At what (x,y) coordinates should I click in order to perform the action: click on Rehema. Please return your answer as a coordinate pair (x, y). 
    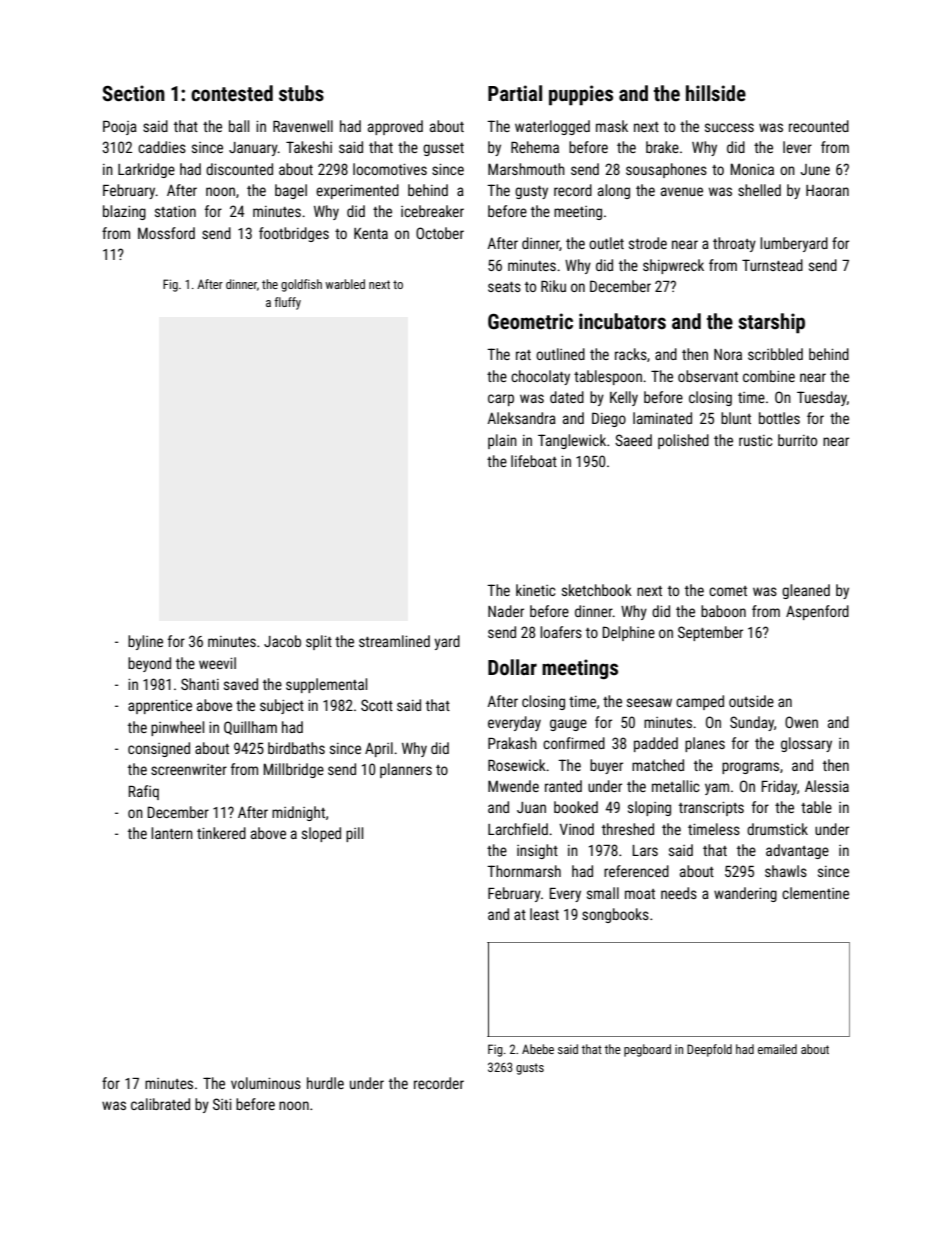
    Looking at the image, I should click on (535, 147).
